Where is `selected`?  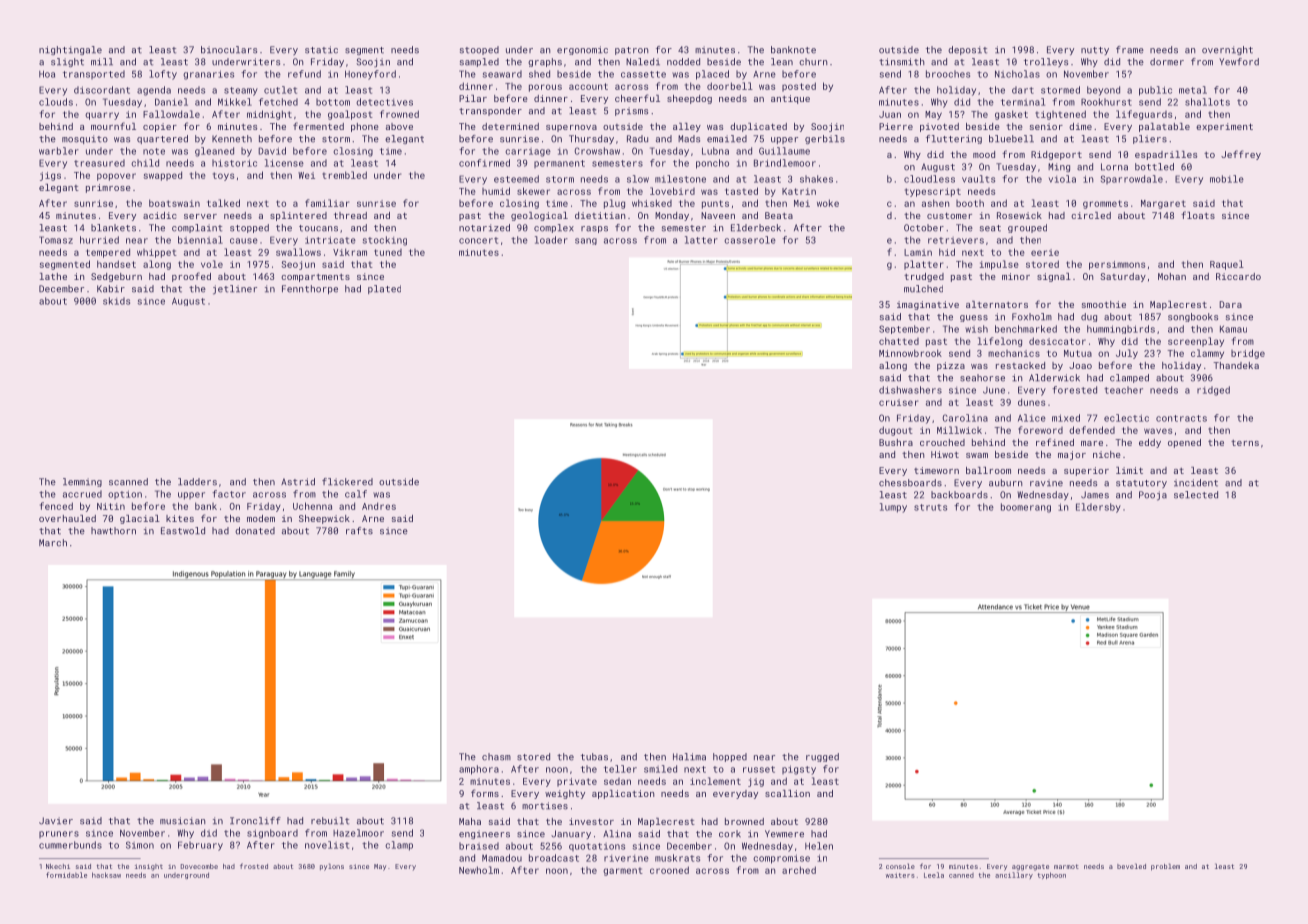 selected is located at coordinates (1196, 495).
